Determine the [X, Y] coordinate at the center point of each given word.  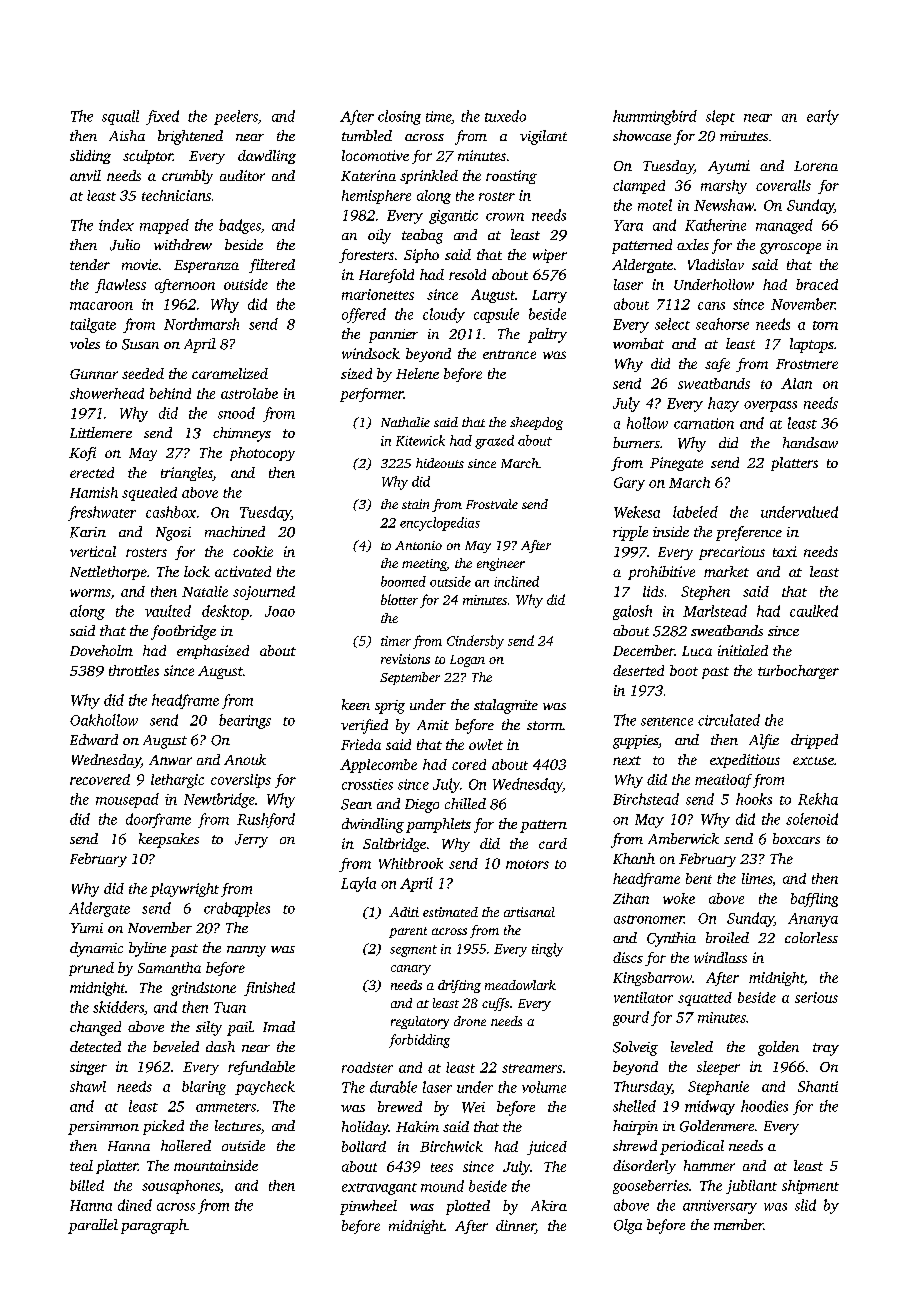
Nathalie [405, 422]
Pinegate [676, 464]
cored [469, 764]
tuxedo [505, 116]
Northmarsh [201, 324]
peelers [236, 117]
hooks [754, 799]
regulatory [420, 1022]
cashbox [171, 512]
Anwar [170, 760]
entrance [509, 354]
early [823, 117]
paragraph [154, 1226]
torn [825, 325]
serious [816, 997]
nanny [246, 951]
